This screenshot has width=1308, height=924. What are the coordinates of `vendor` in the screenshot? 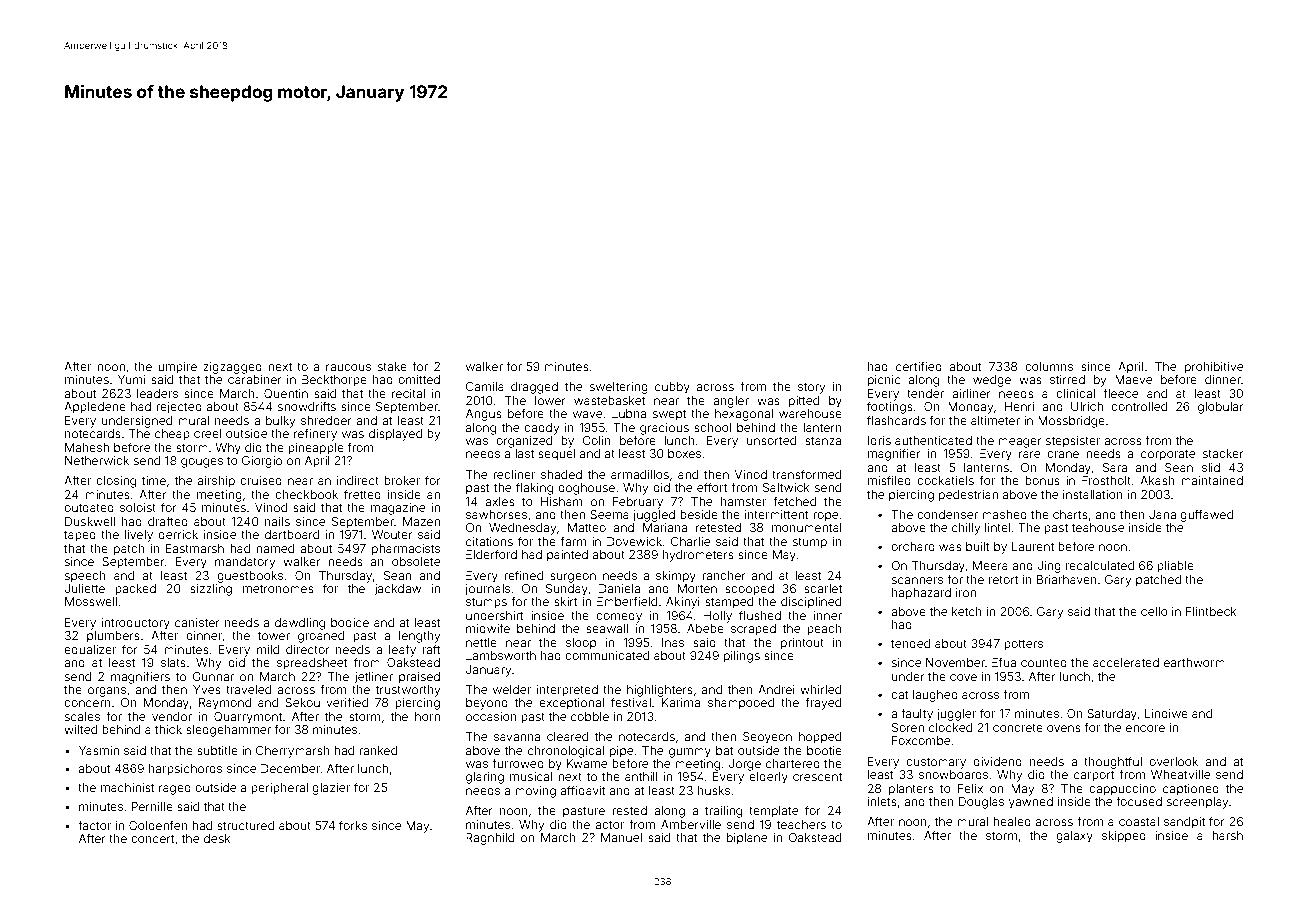 It's located at (172, 716).
